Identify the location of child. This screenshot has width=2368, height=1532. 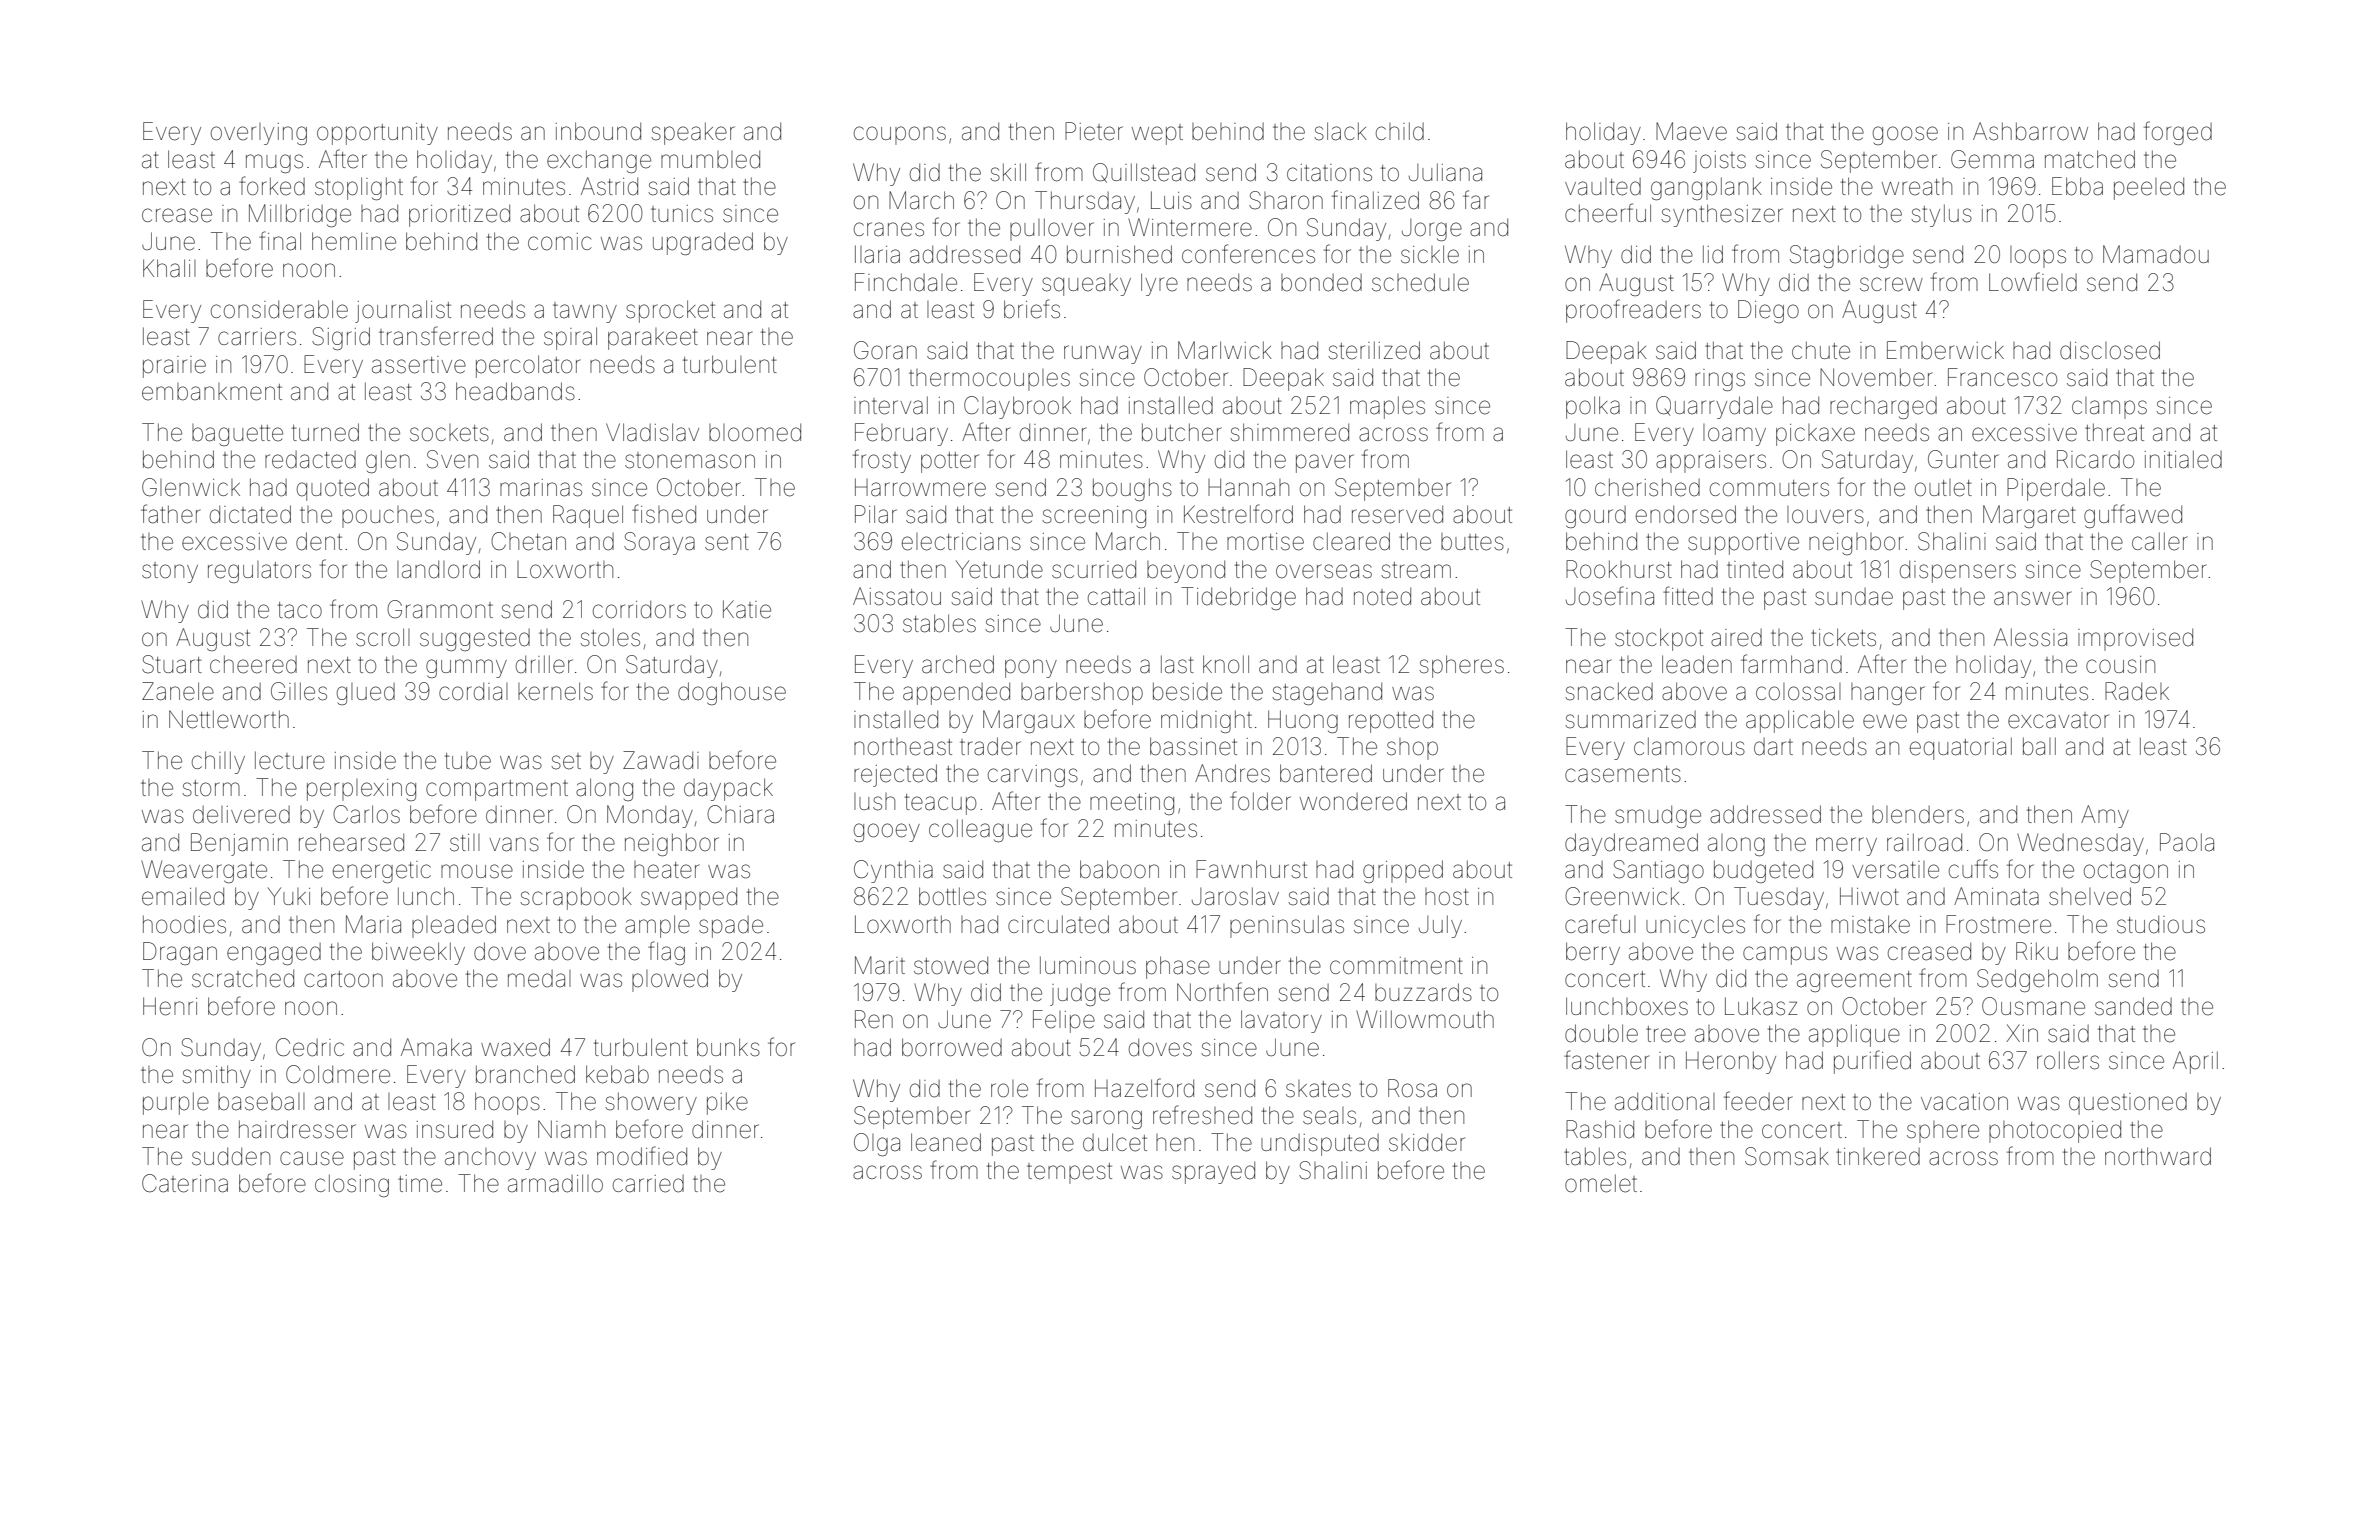
(1400, 131).
